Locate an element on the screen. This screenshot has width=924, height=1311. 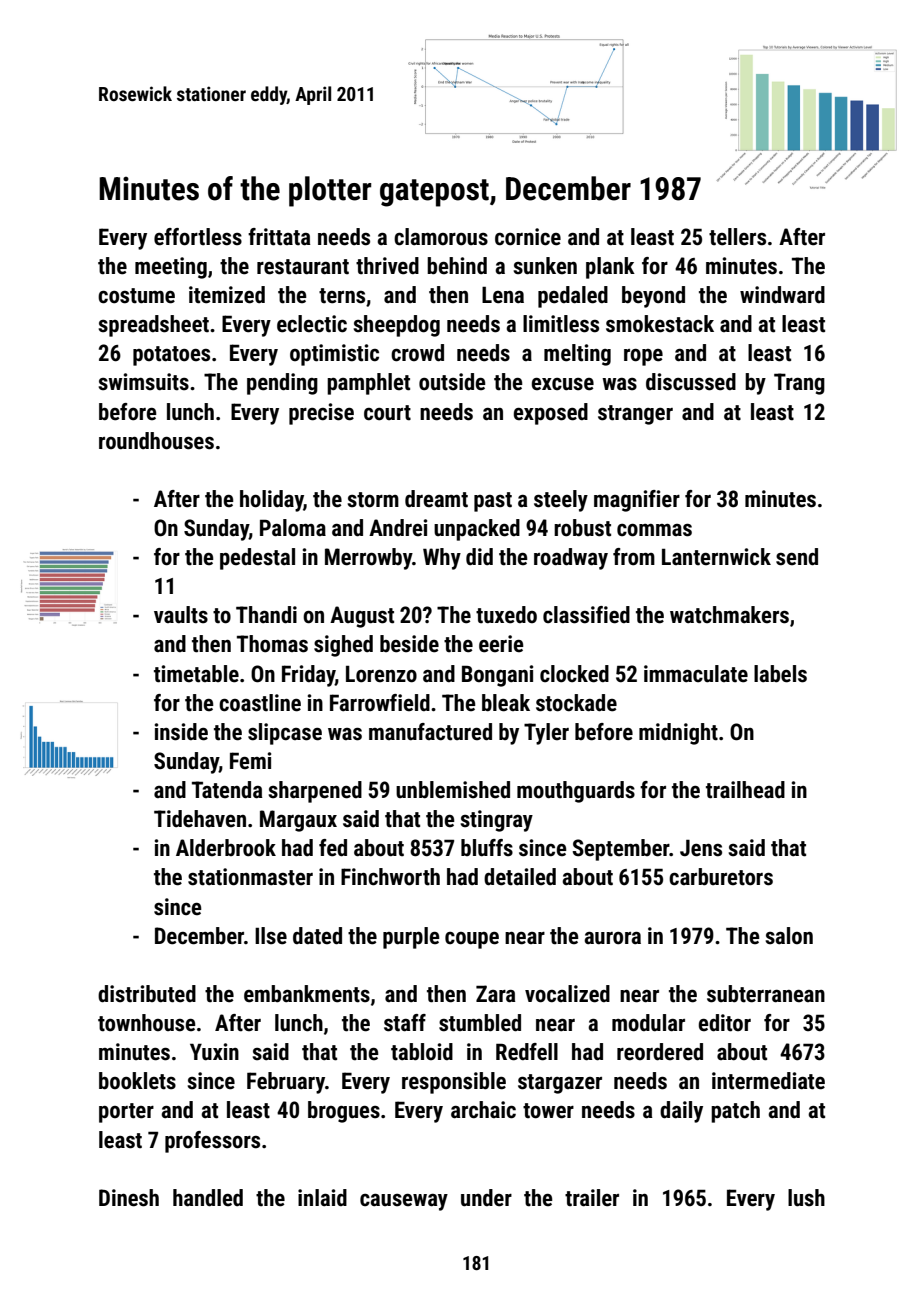
thrived is located at coordinates (387, 266).
